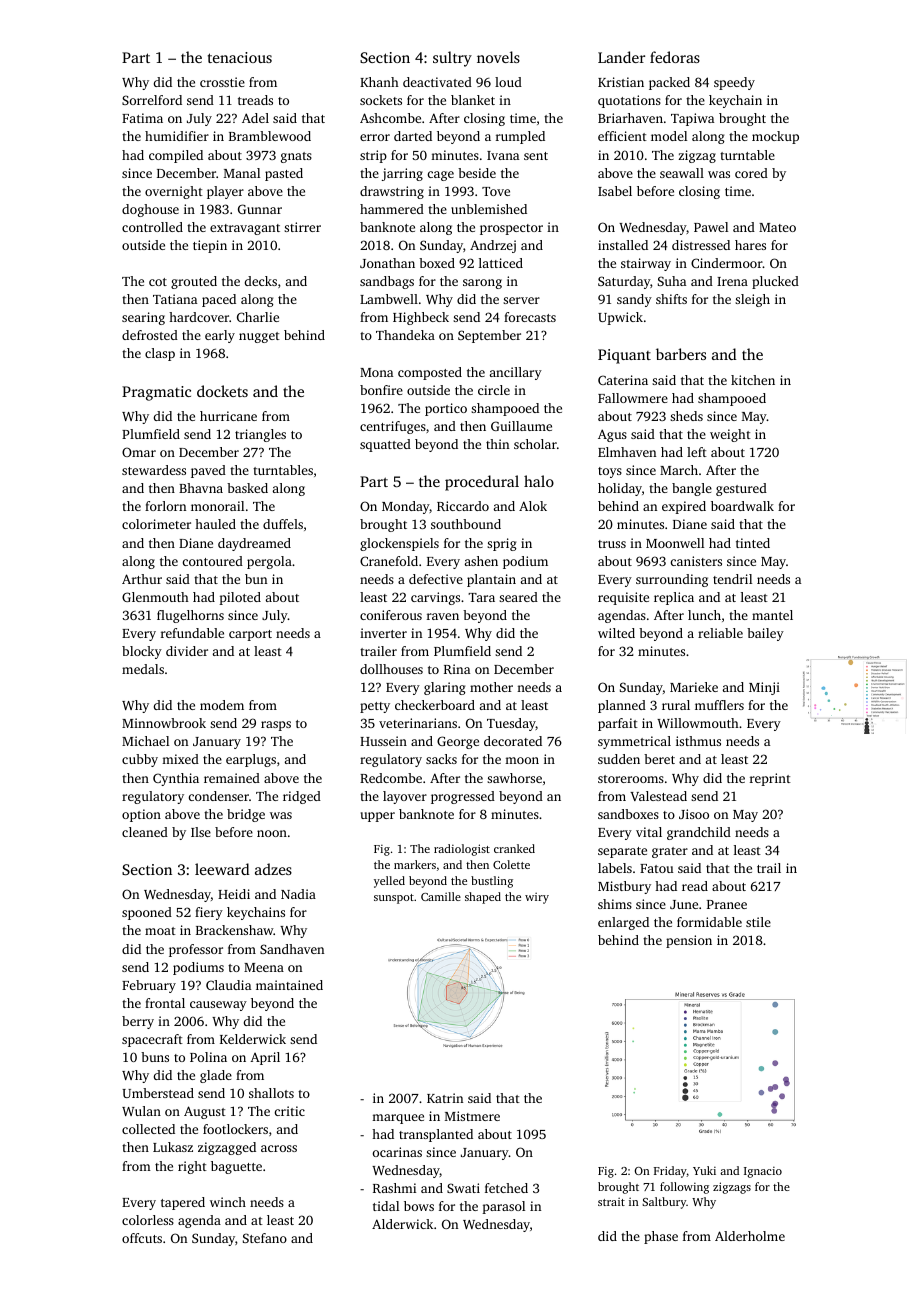 The image size is (924, 1308). Describe the element at coordinates (734, 83) in the document. I see `speedy` at that location.
